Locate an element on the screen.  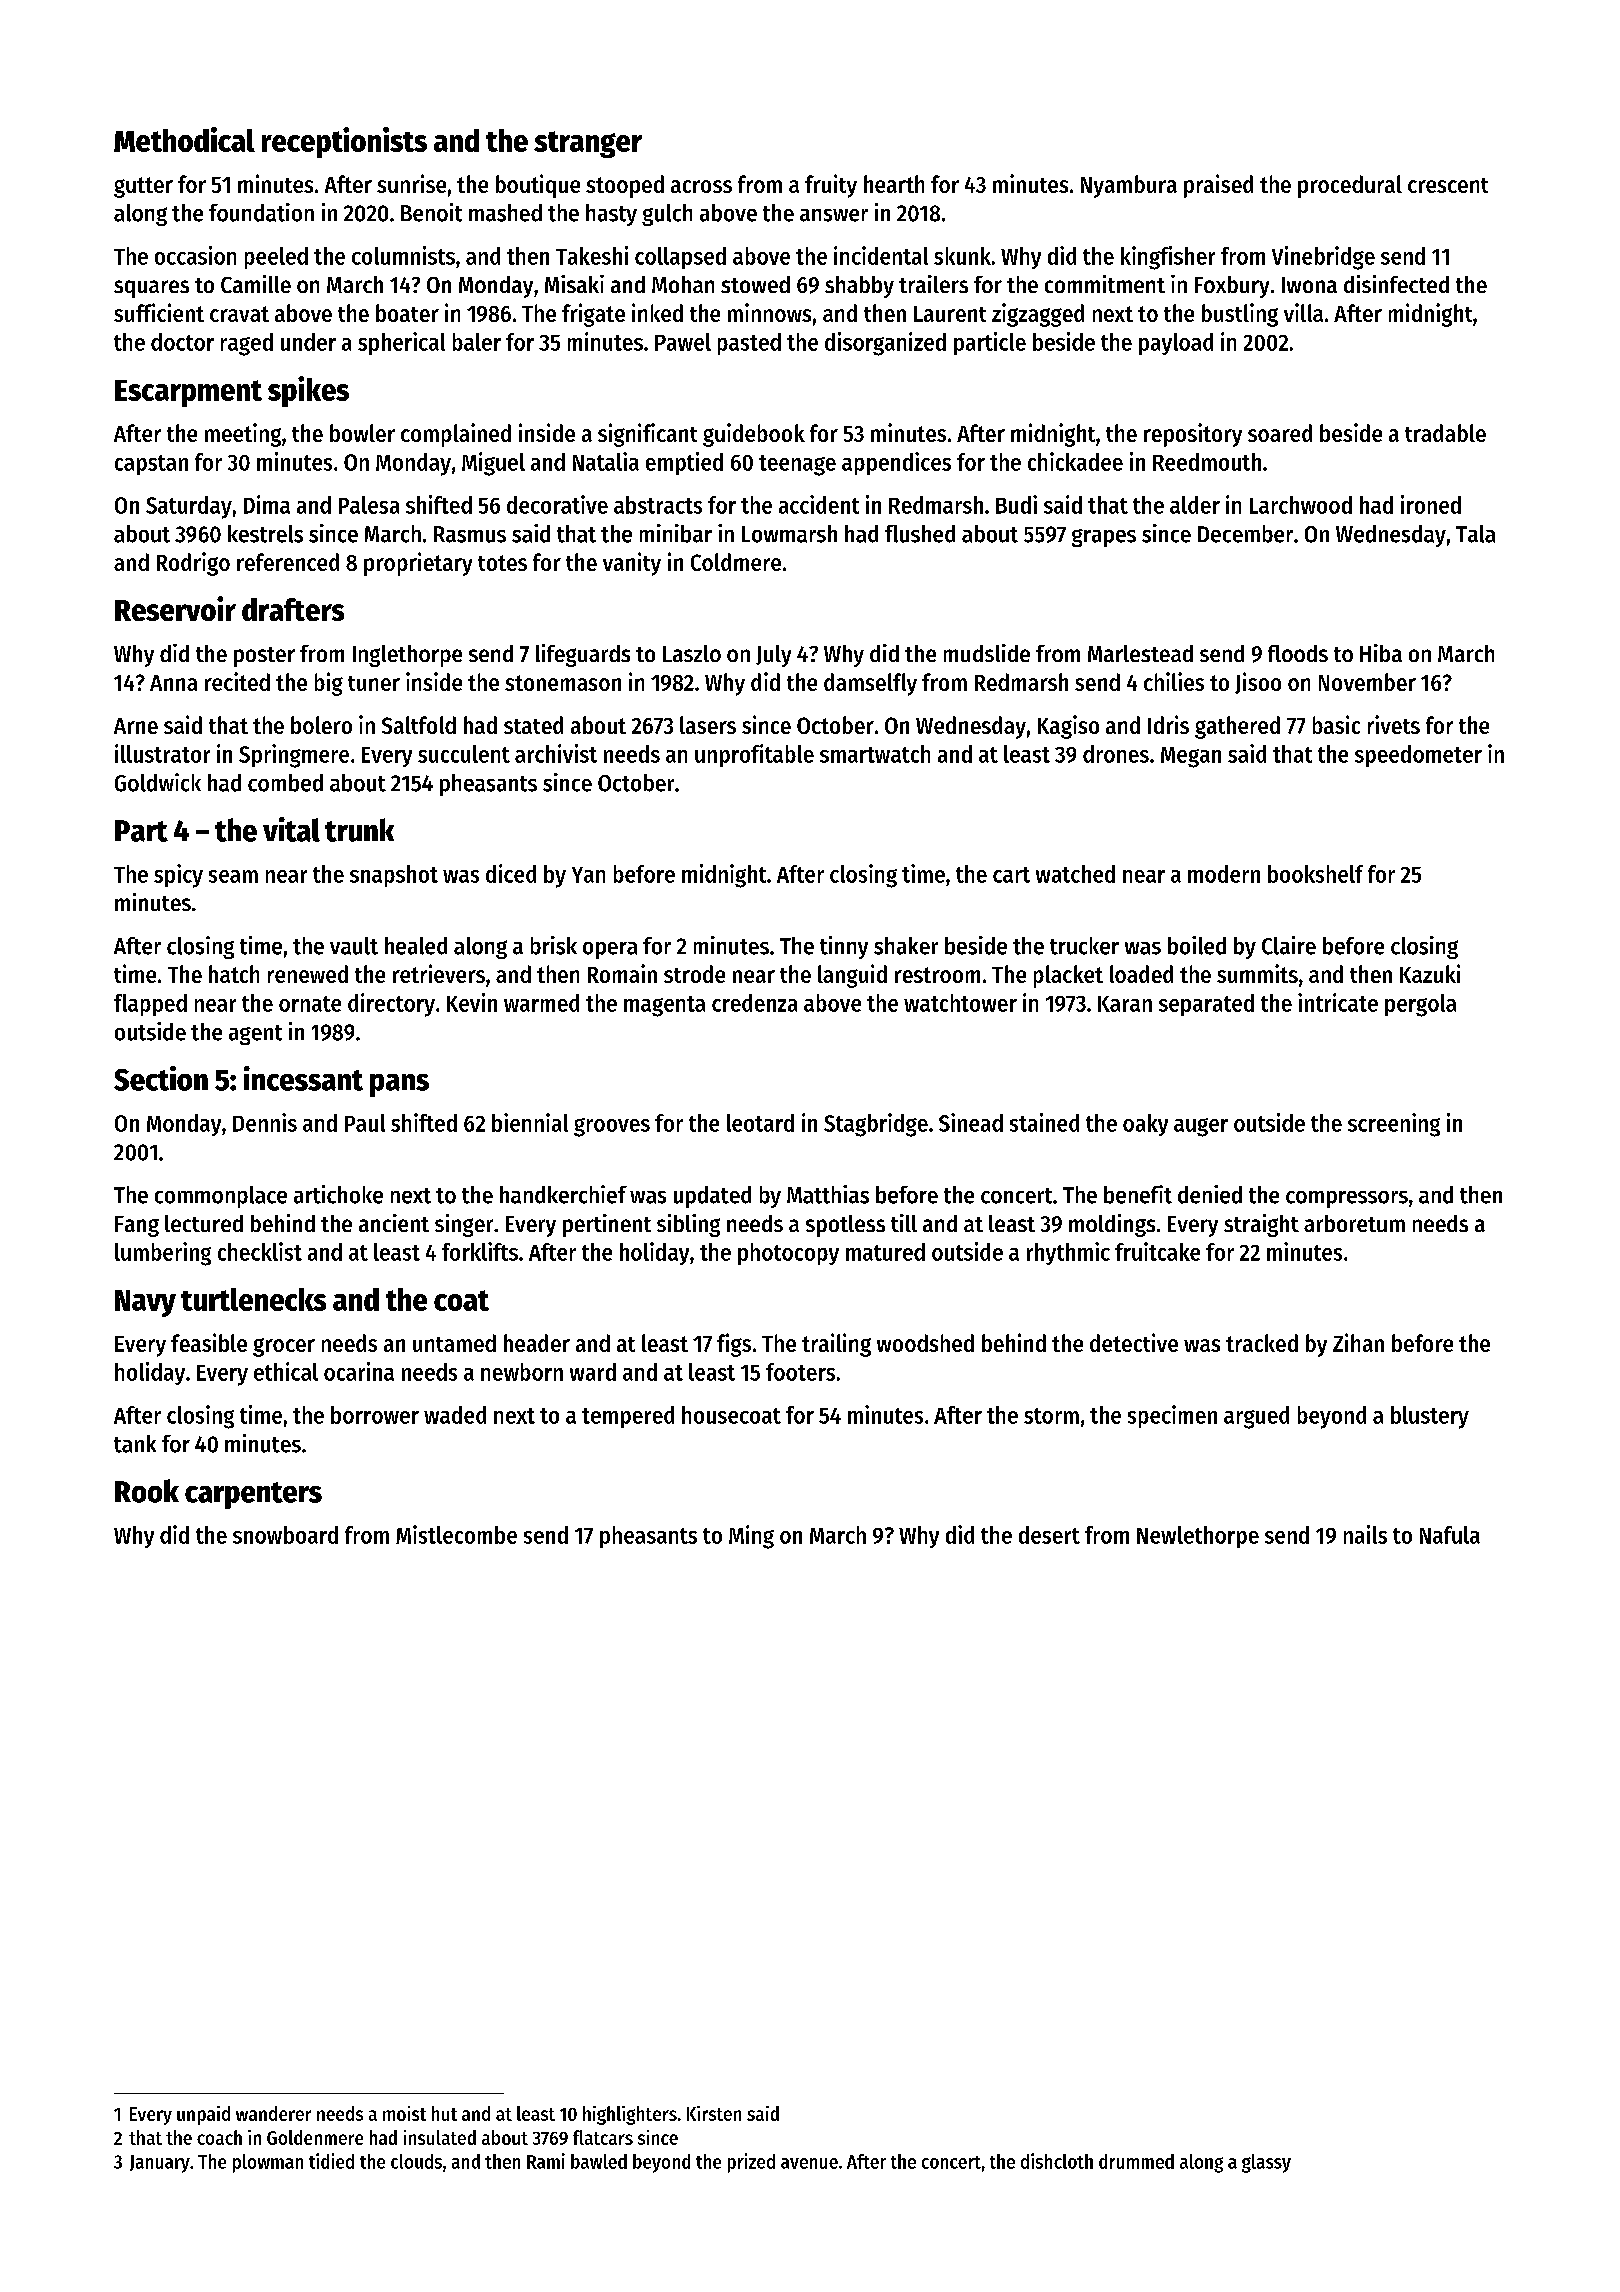
January is located at coordinates (160, 2164).
